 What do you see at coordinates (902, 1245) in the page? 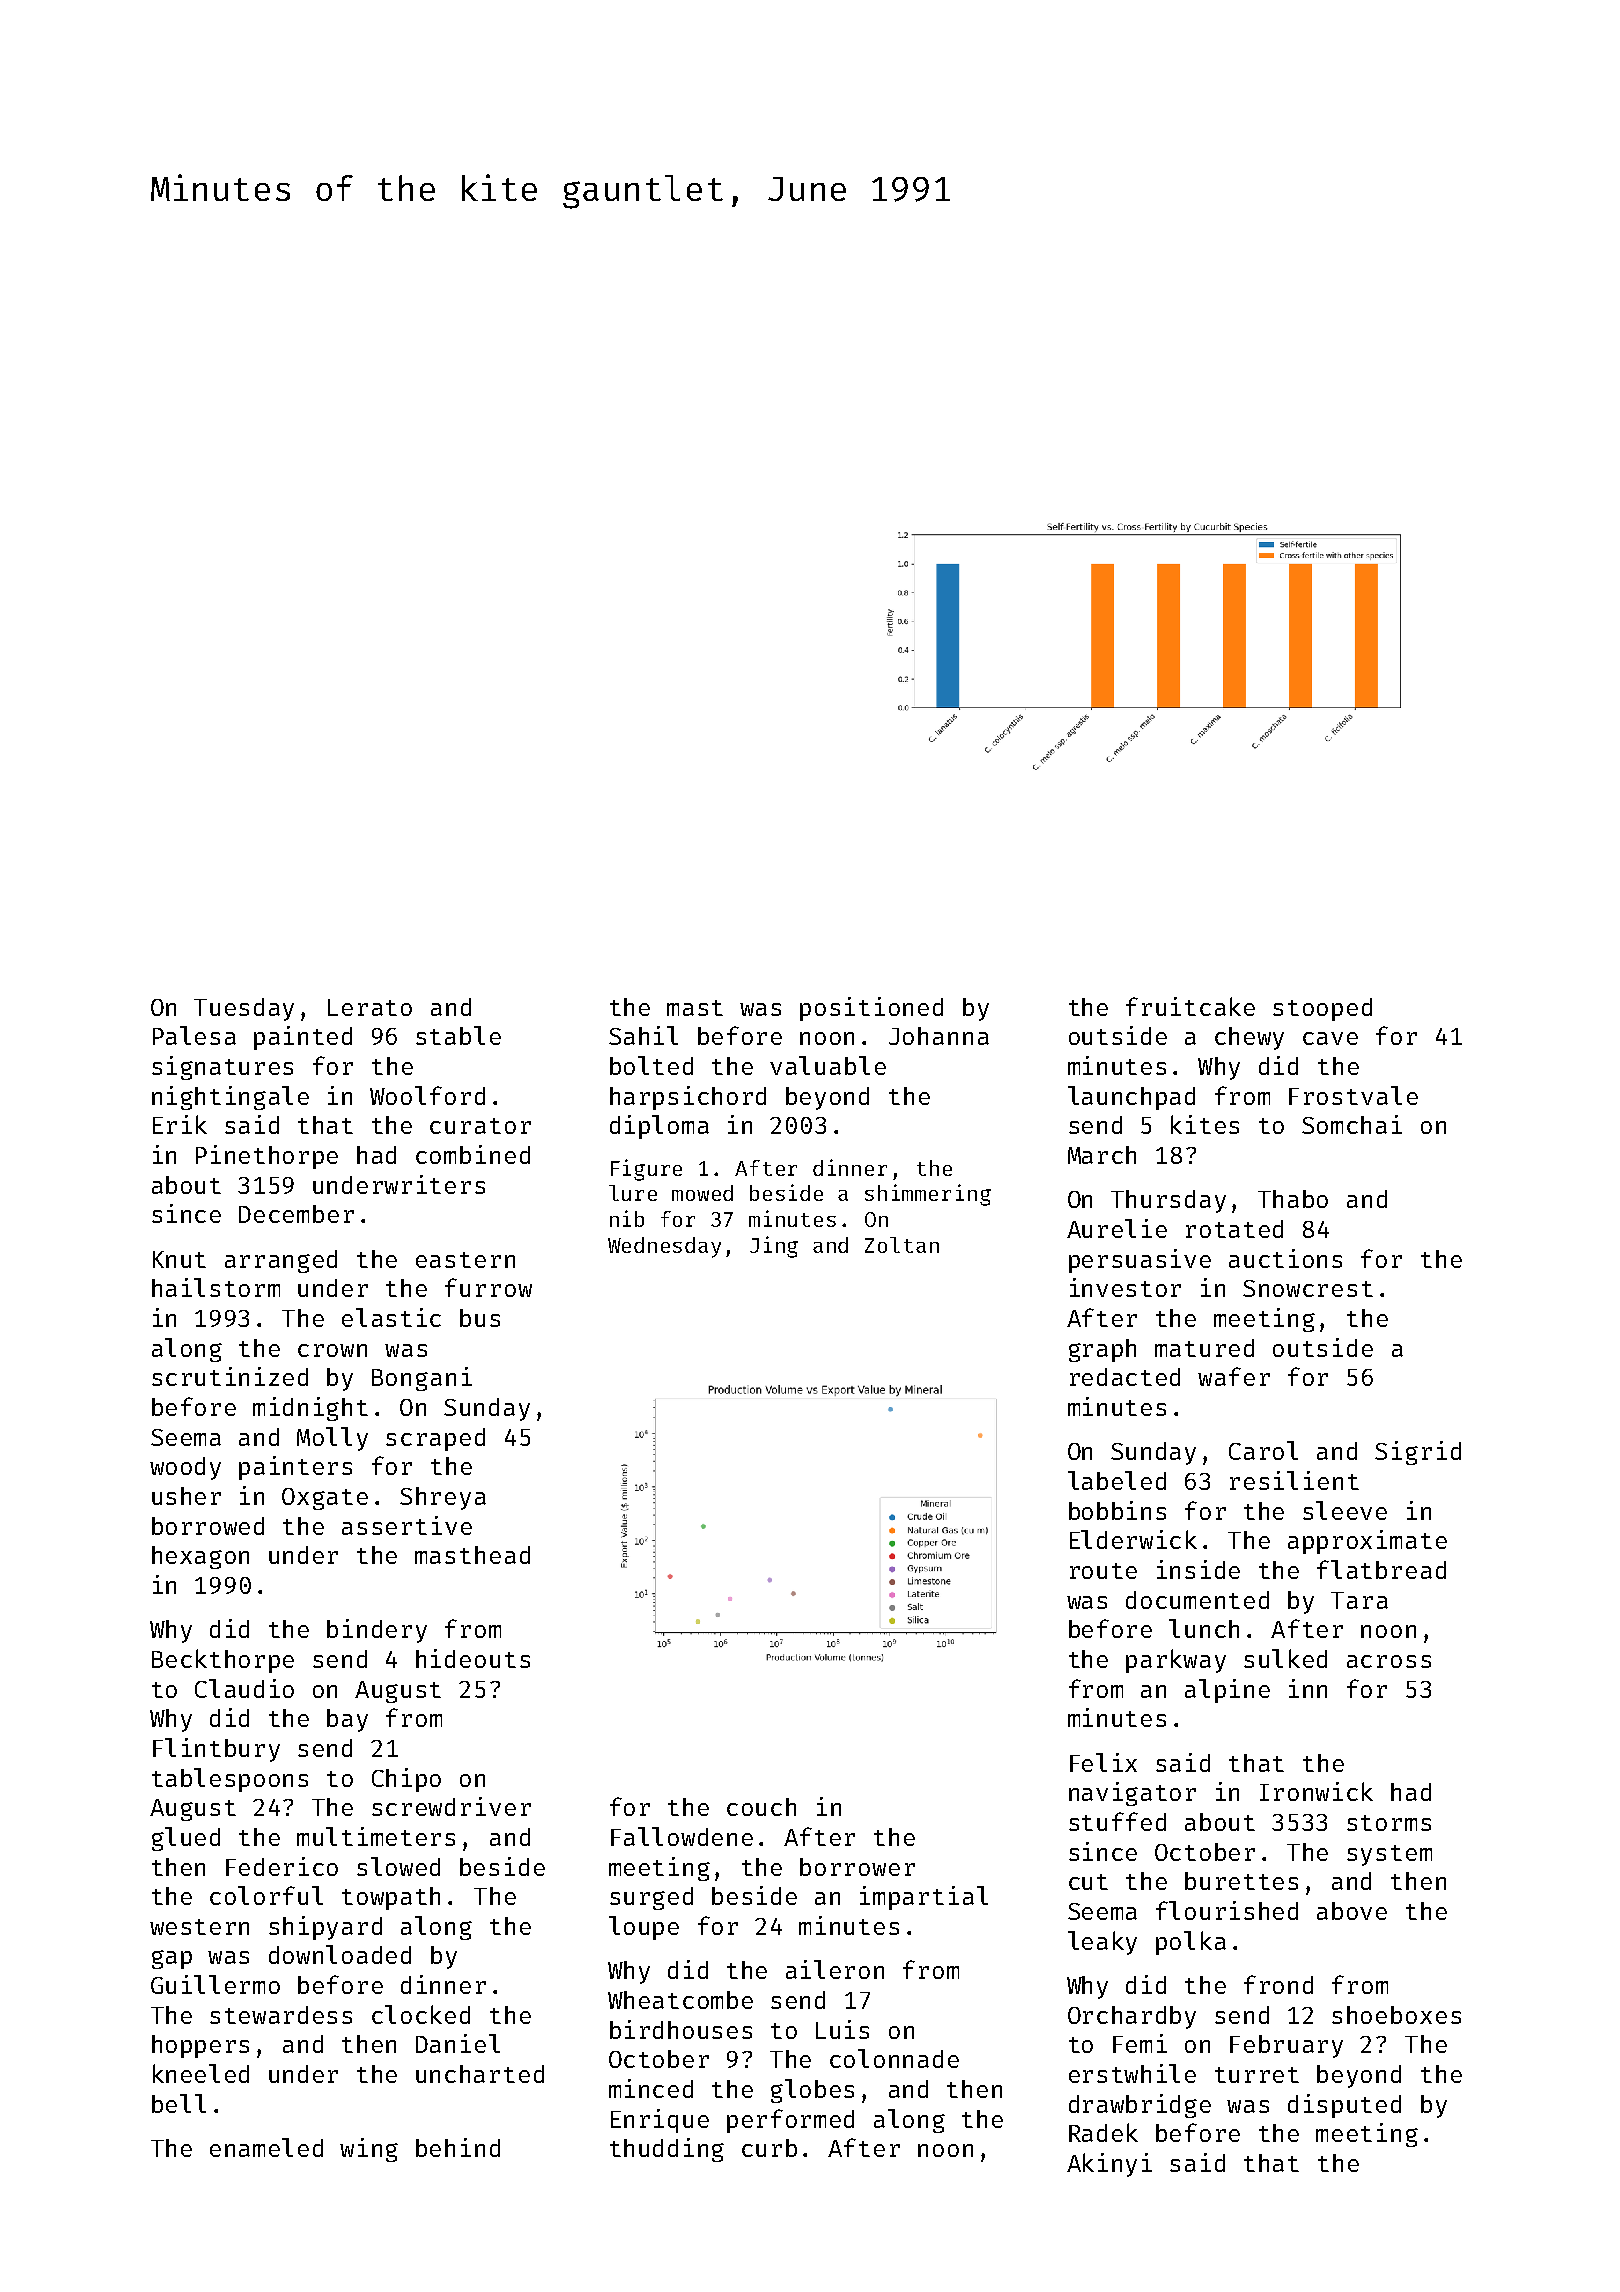
I see `Zoltan` at bounding box center [902, 1245].
